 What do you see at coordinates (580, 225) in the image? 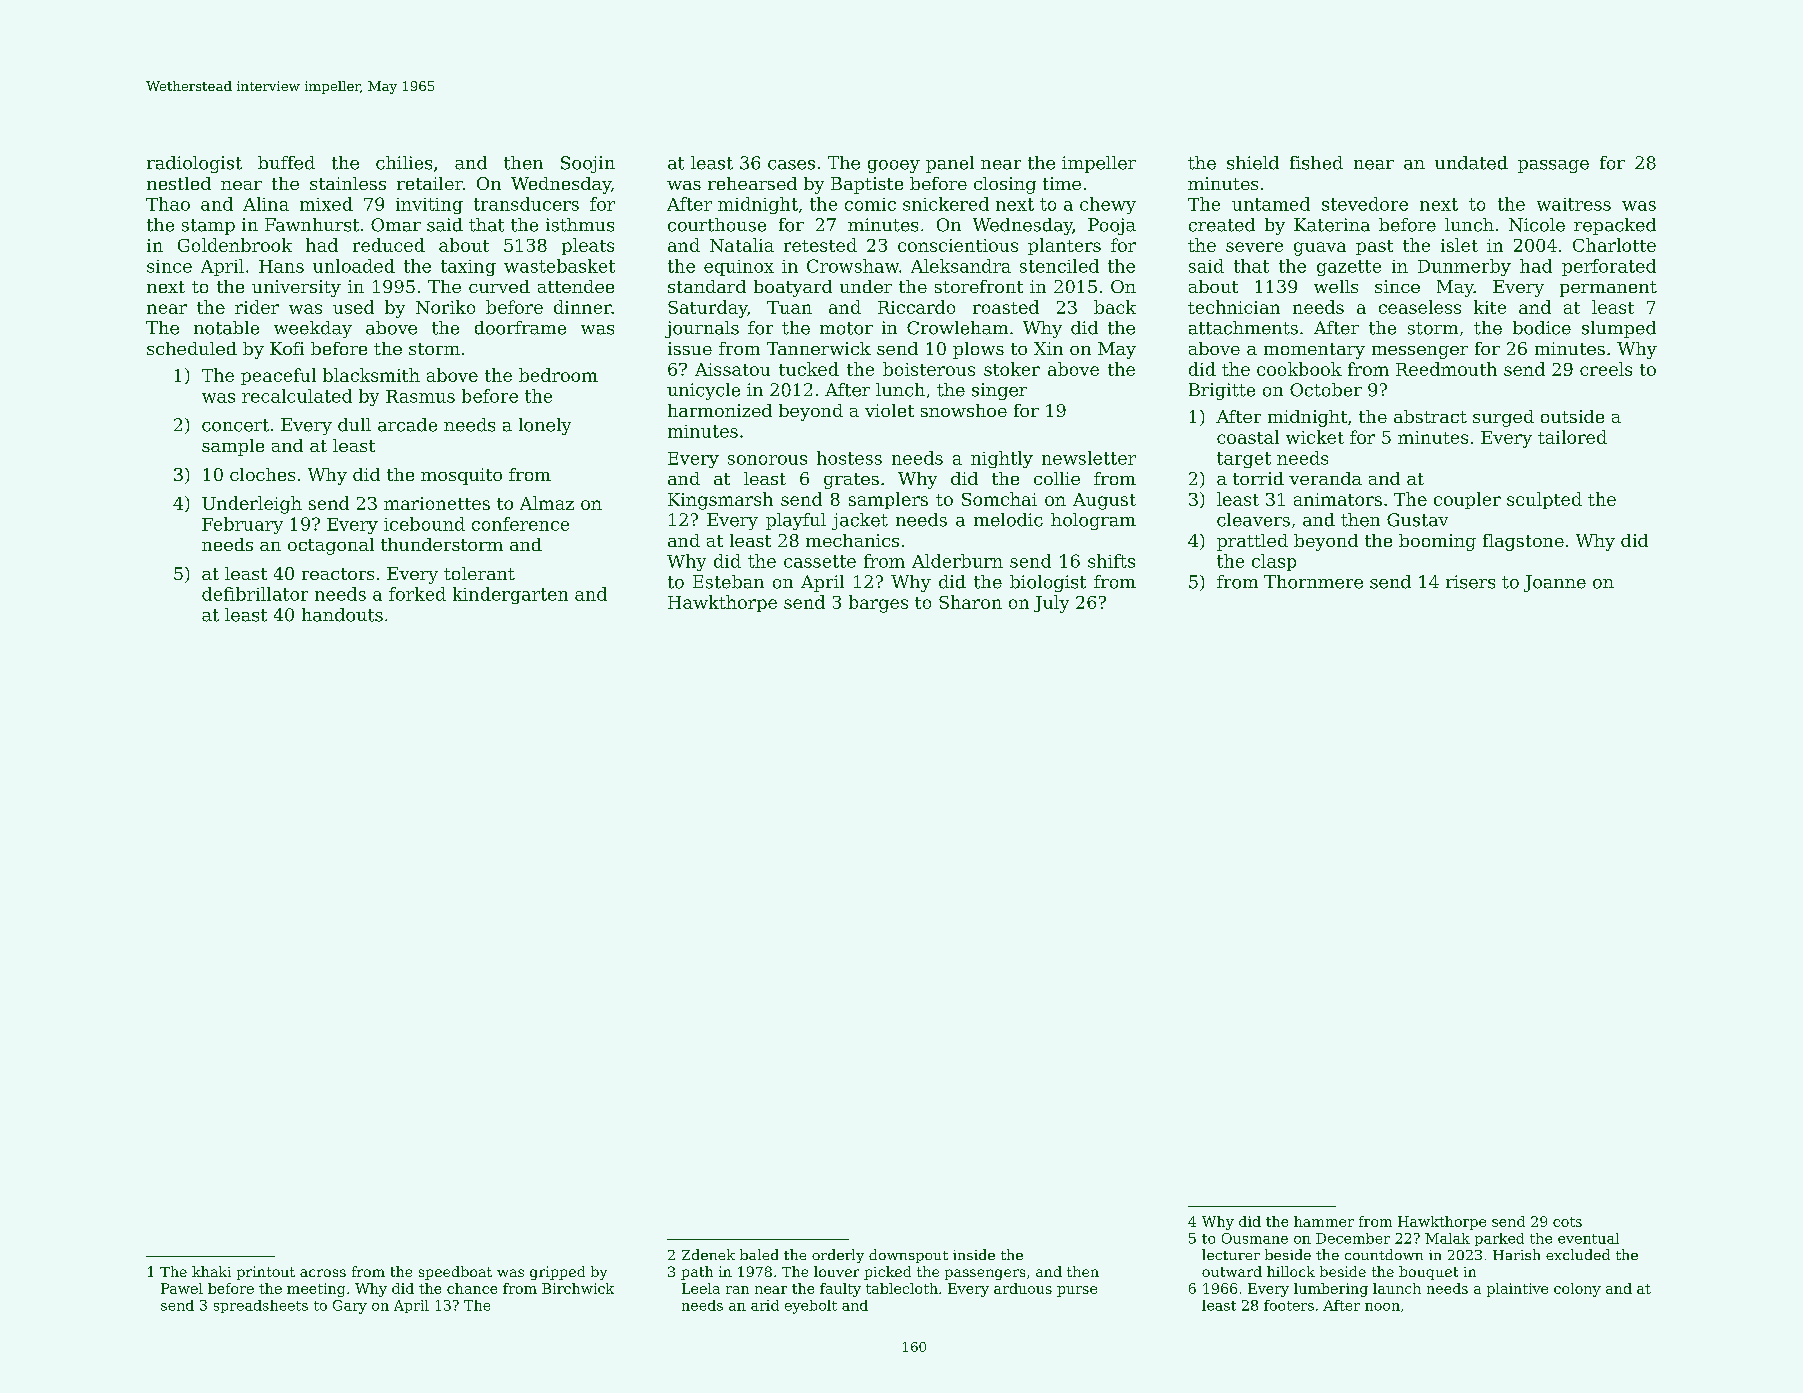
I see `isthmus` at bounding box center [580, 225].
